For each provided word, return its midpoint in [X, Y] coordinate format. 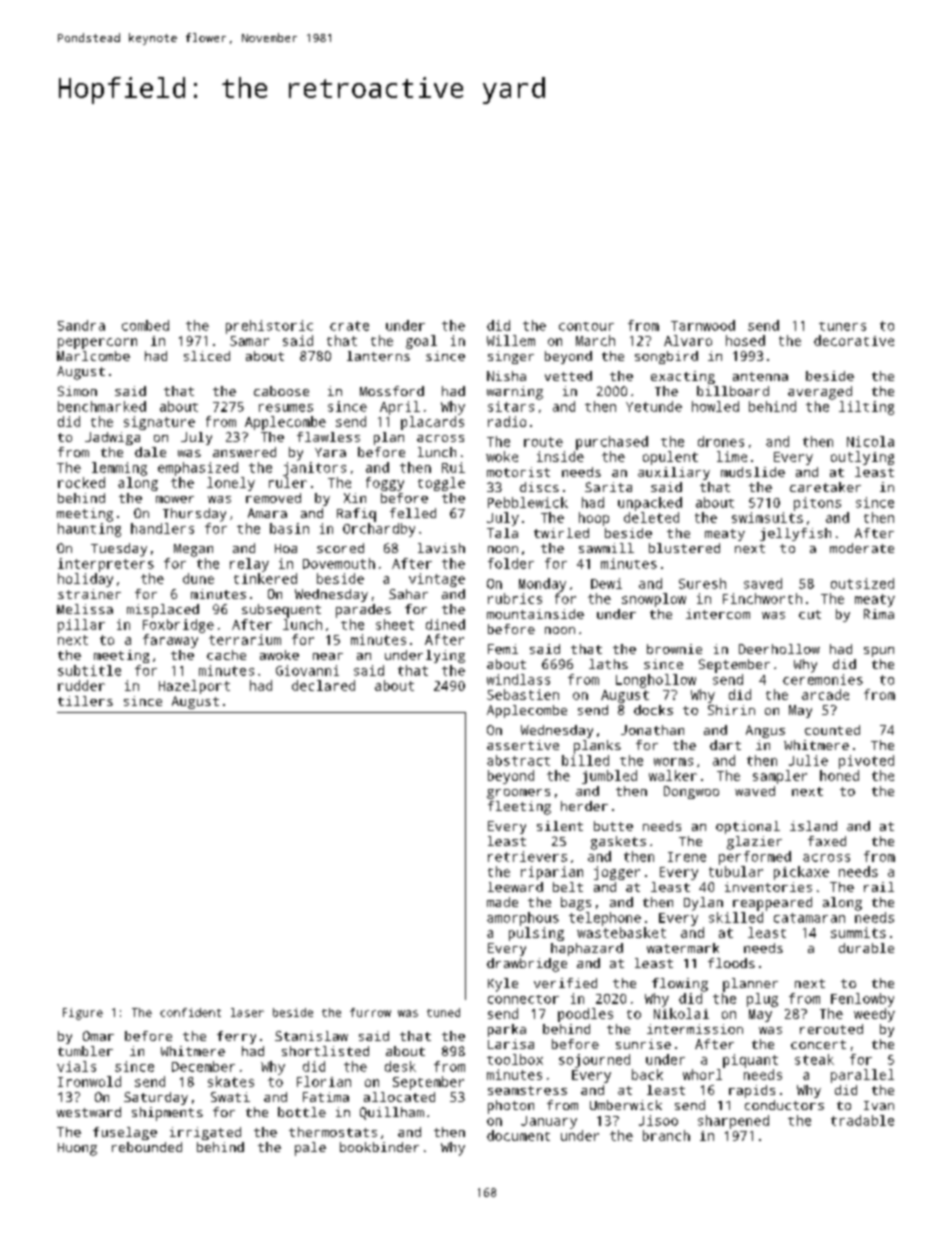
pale [310, 1149]
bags [576, 904]
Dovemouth [339, 563]
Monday [542, 585]
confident [190, 1012]
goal [421, 342]
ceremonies [823, 679]
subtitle [89, 670]
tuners [842, 326]
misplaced [163, 611]
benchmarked [102, 406]
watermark [683, 948]
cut [810, 614]
